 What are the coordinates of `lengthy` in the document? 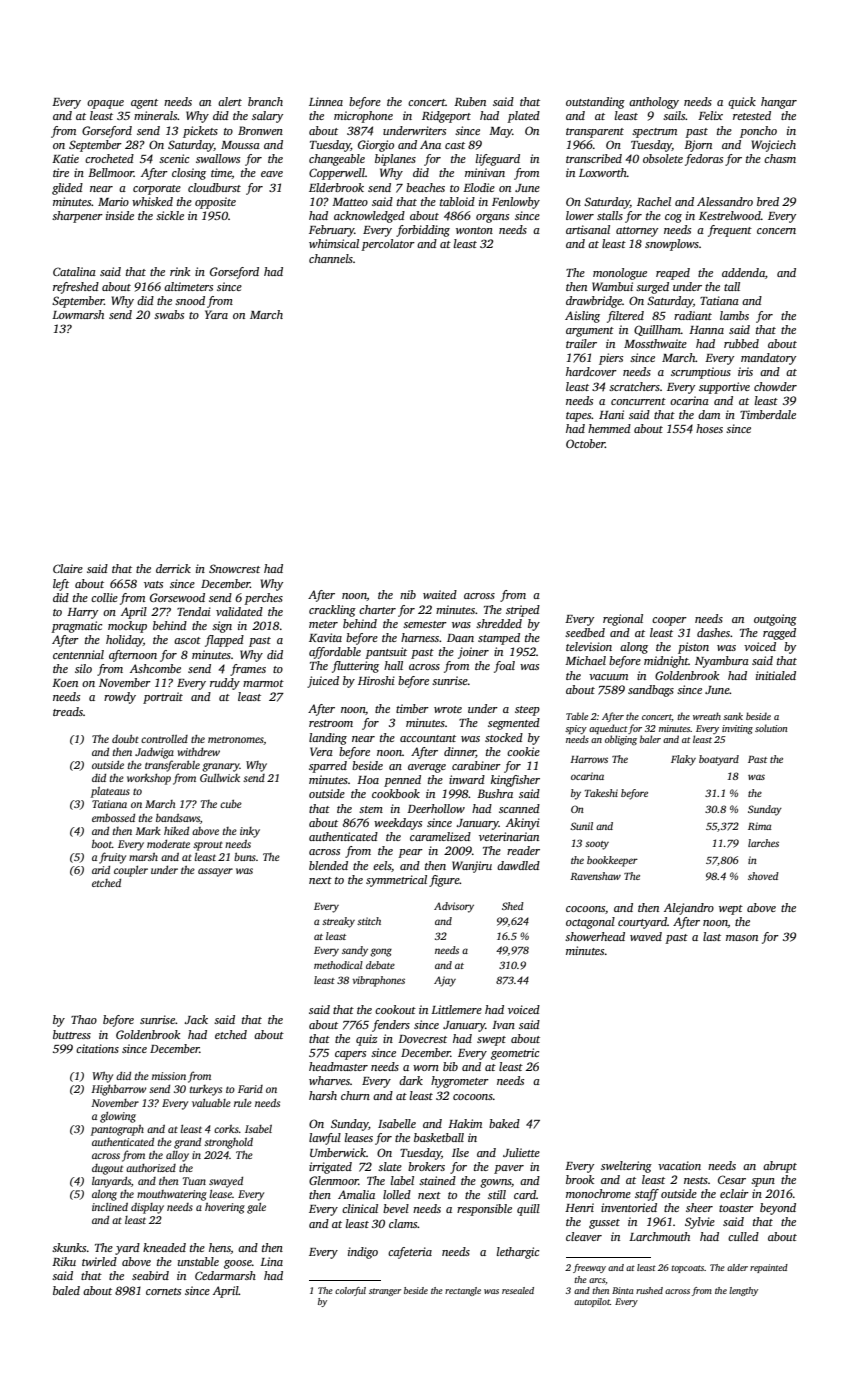 It's located at (743, 1291).
